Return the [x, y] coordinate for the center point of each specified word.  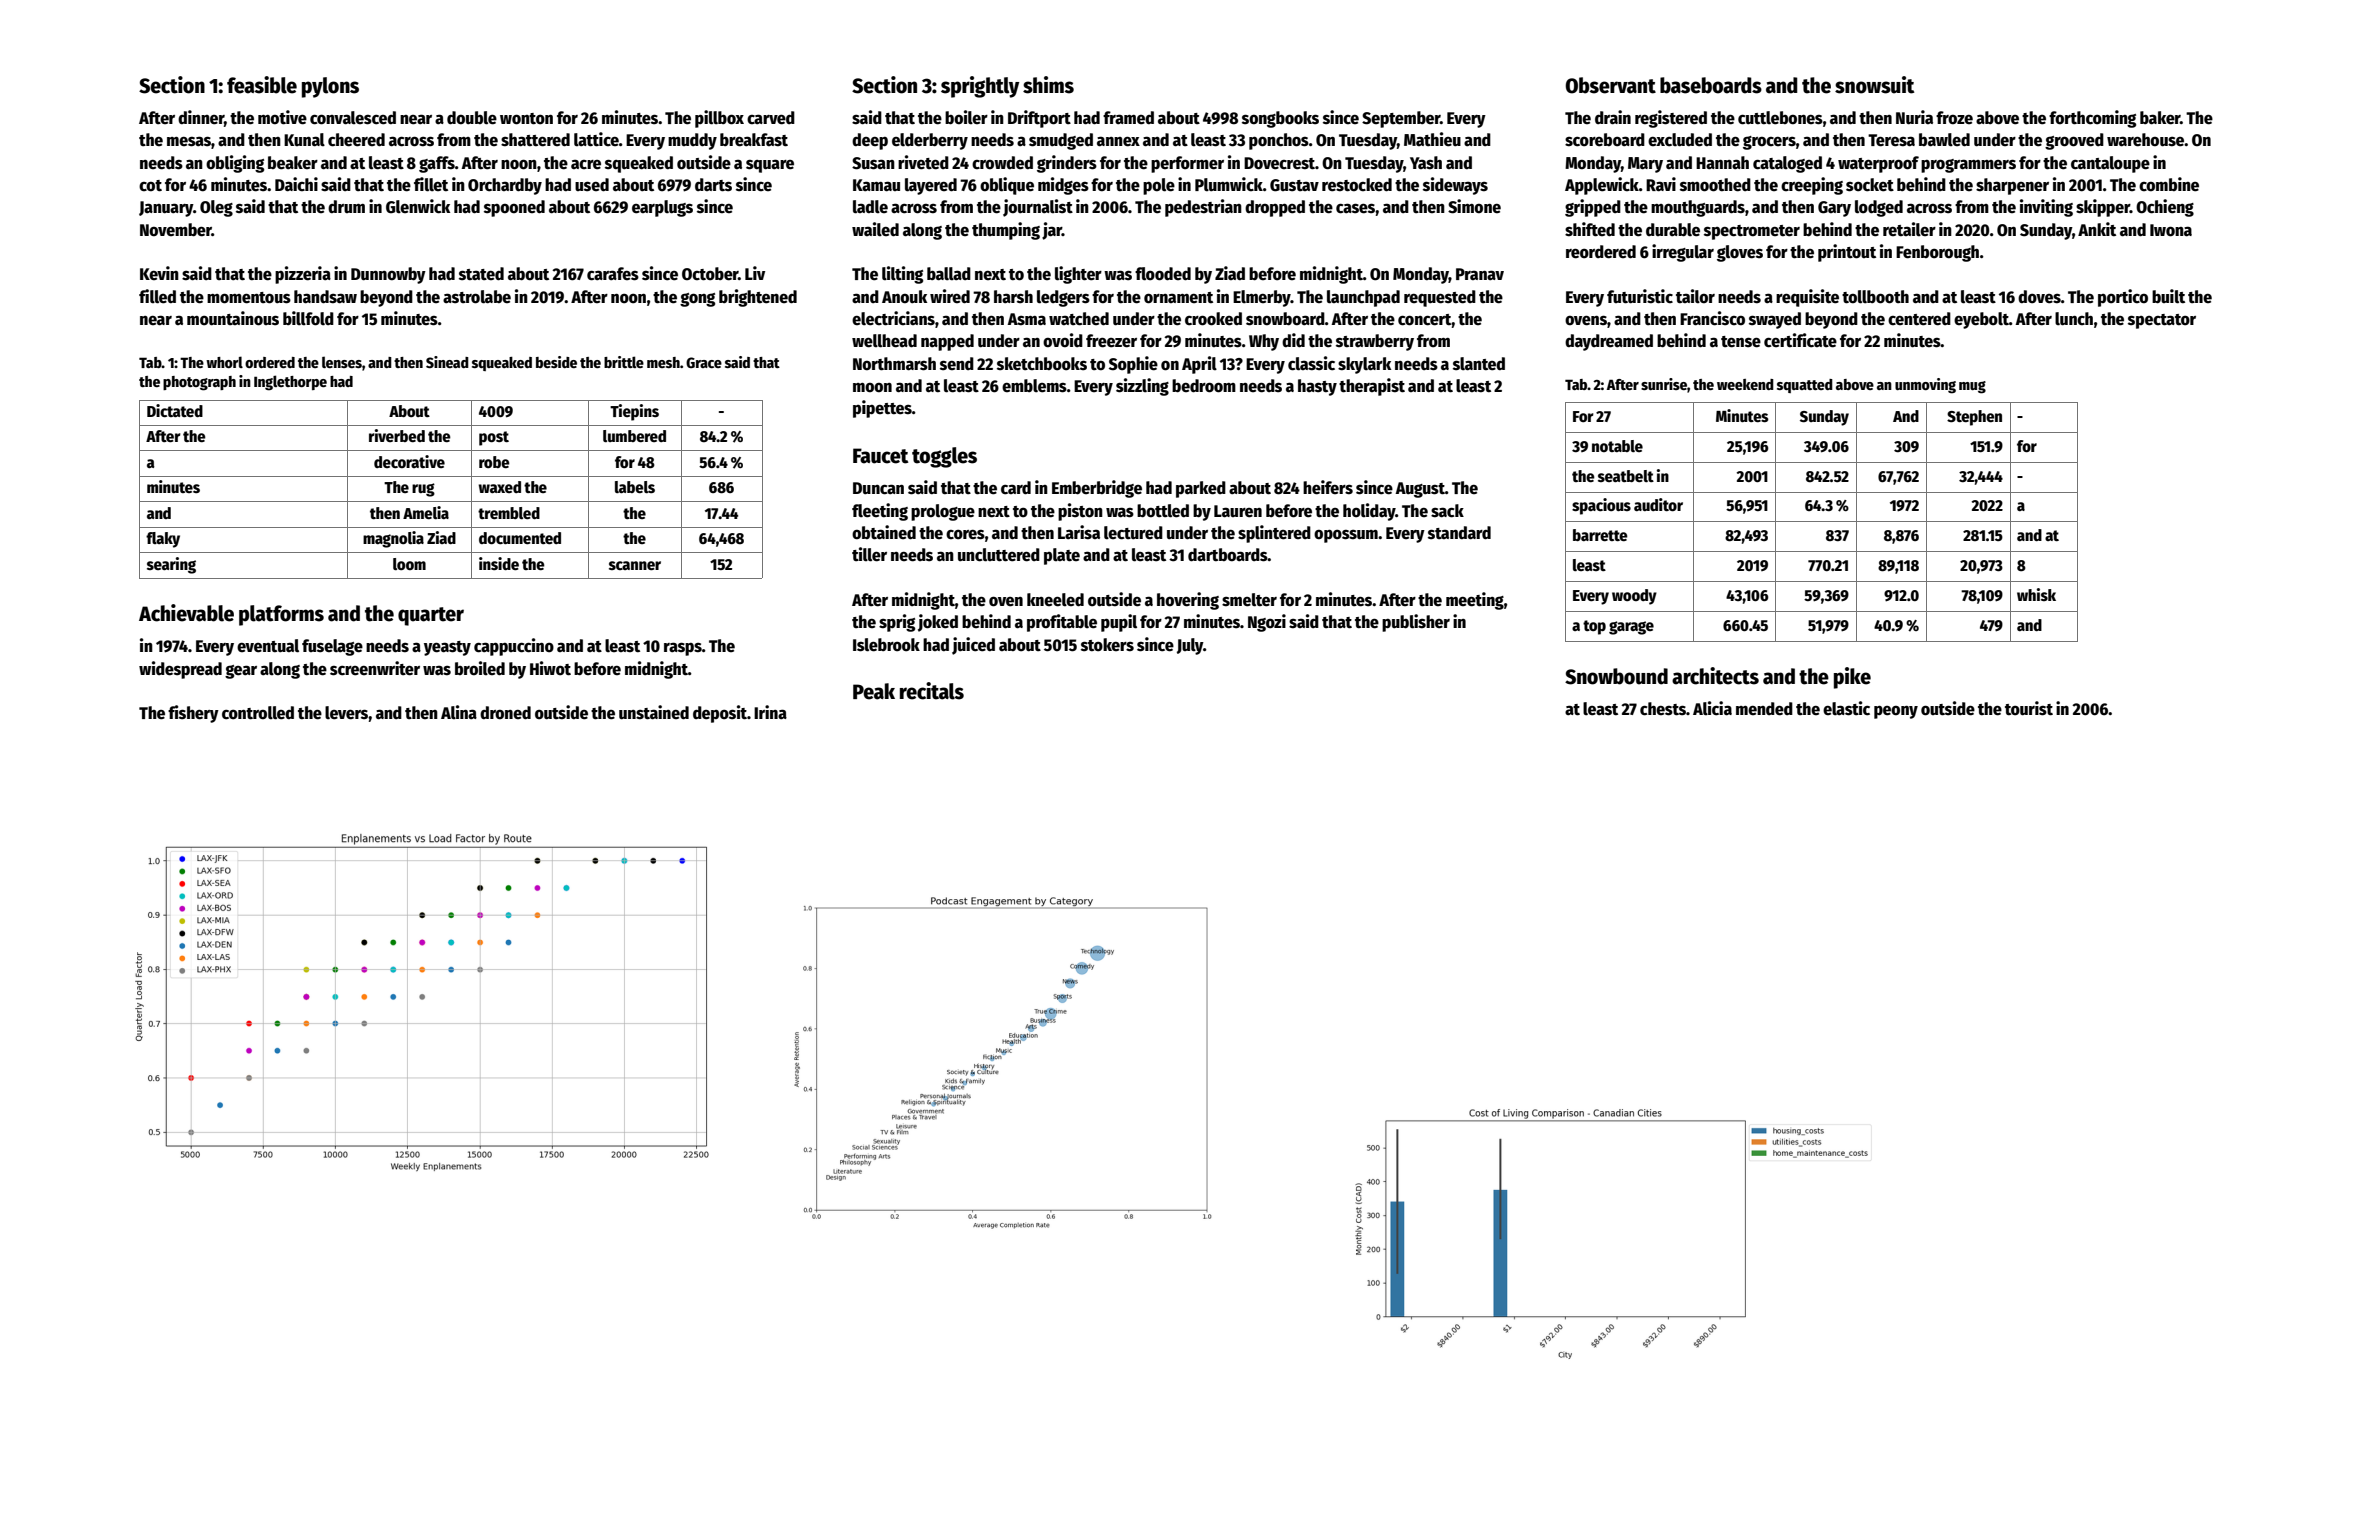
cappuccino [514, 647]
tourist [2029, 708]
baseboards [1711, 85]
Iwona [2171, 230]
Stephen [1974, 418]
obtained [884, 532]
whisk [2036, 594]
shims [1048, 85]
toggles [944, 457]
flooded [1163, 274]
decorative [409, 462]
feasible [262, 85]
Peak [874, 691]
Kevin [159, 273]
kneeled [1055, 600]
